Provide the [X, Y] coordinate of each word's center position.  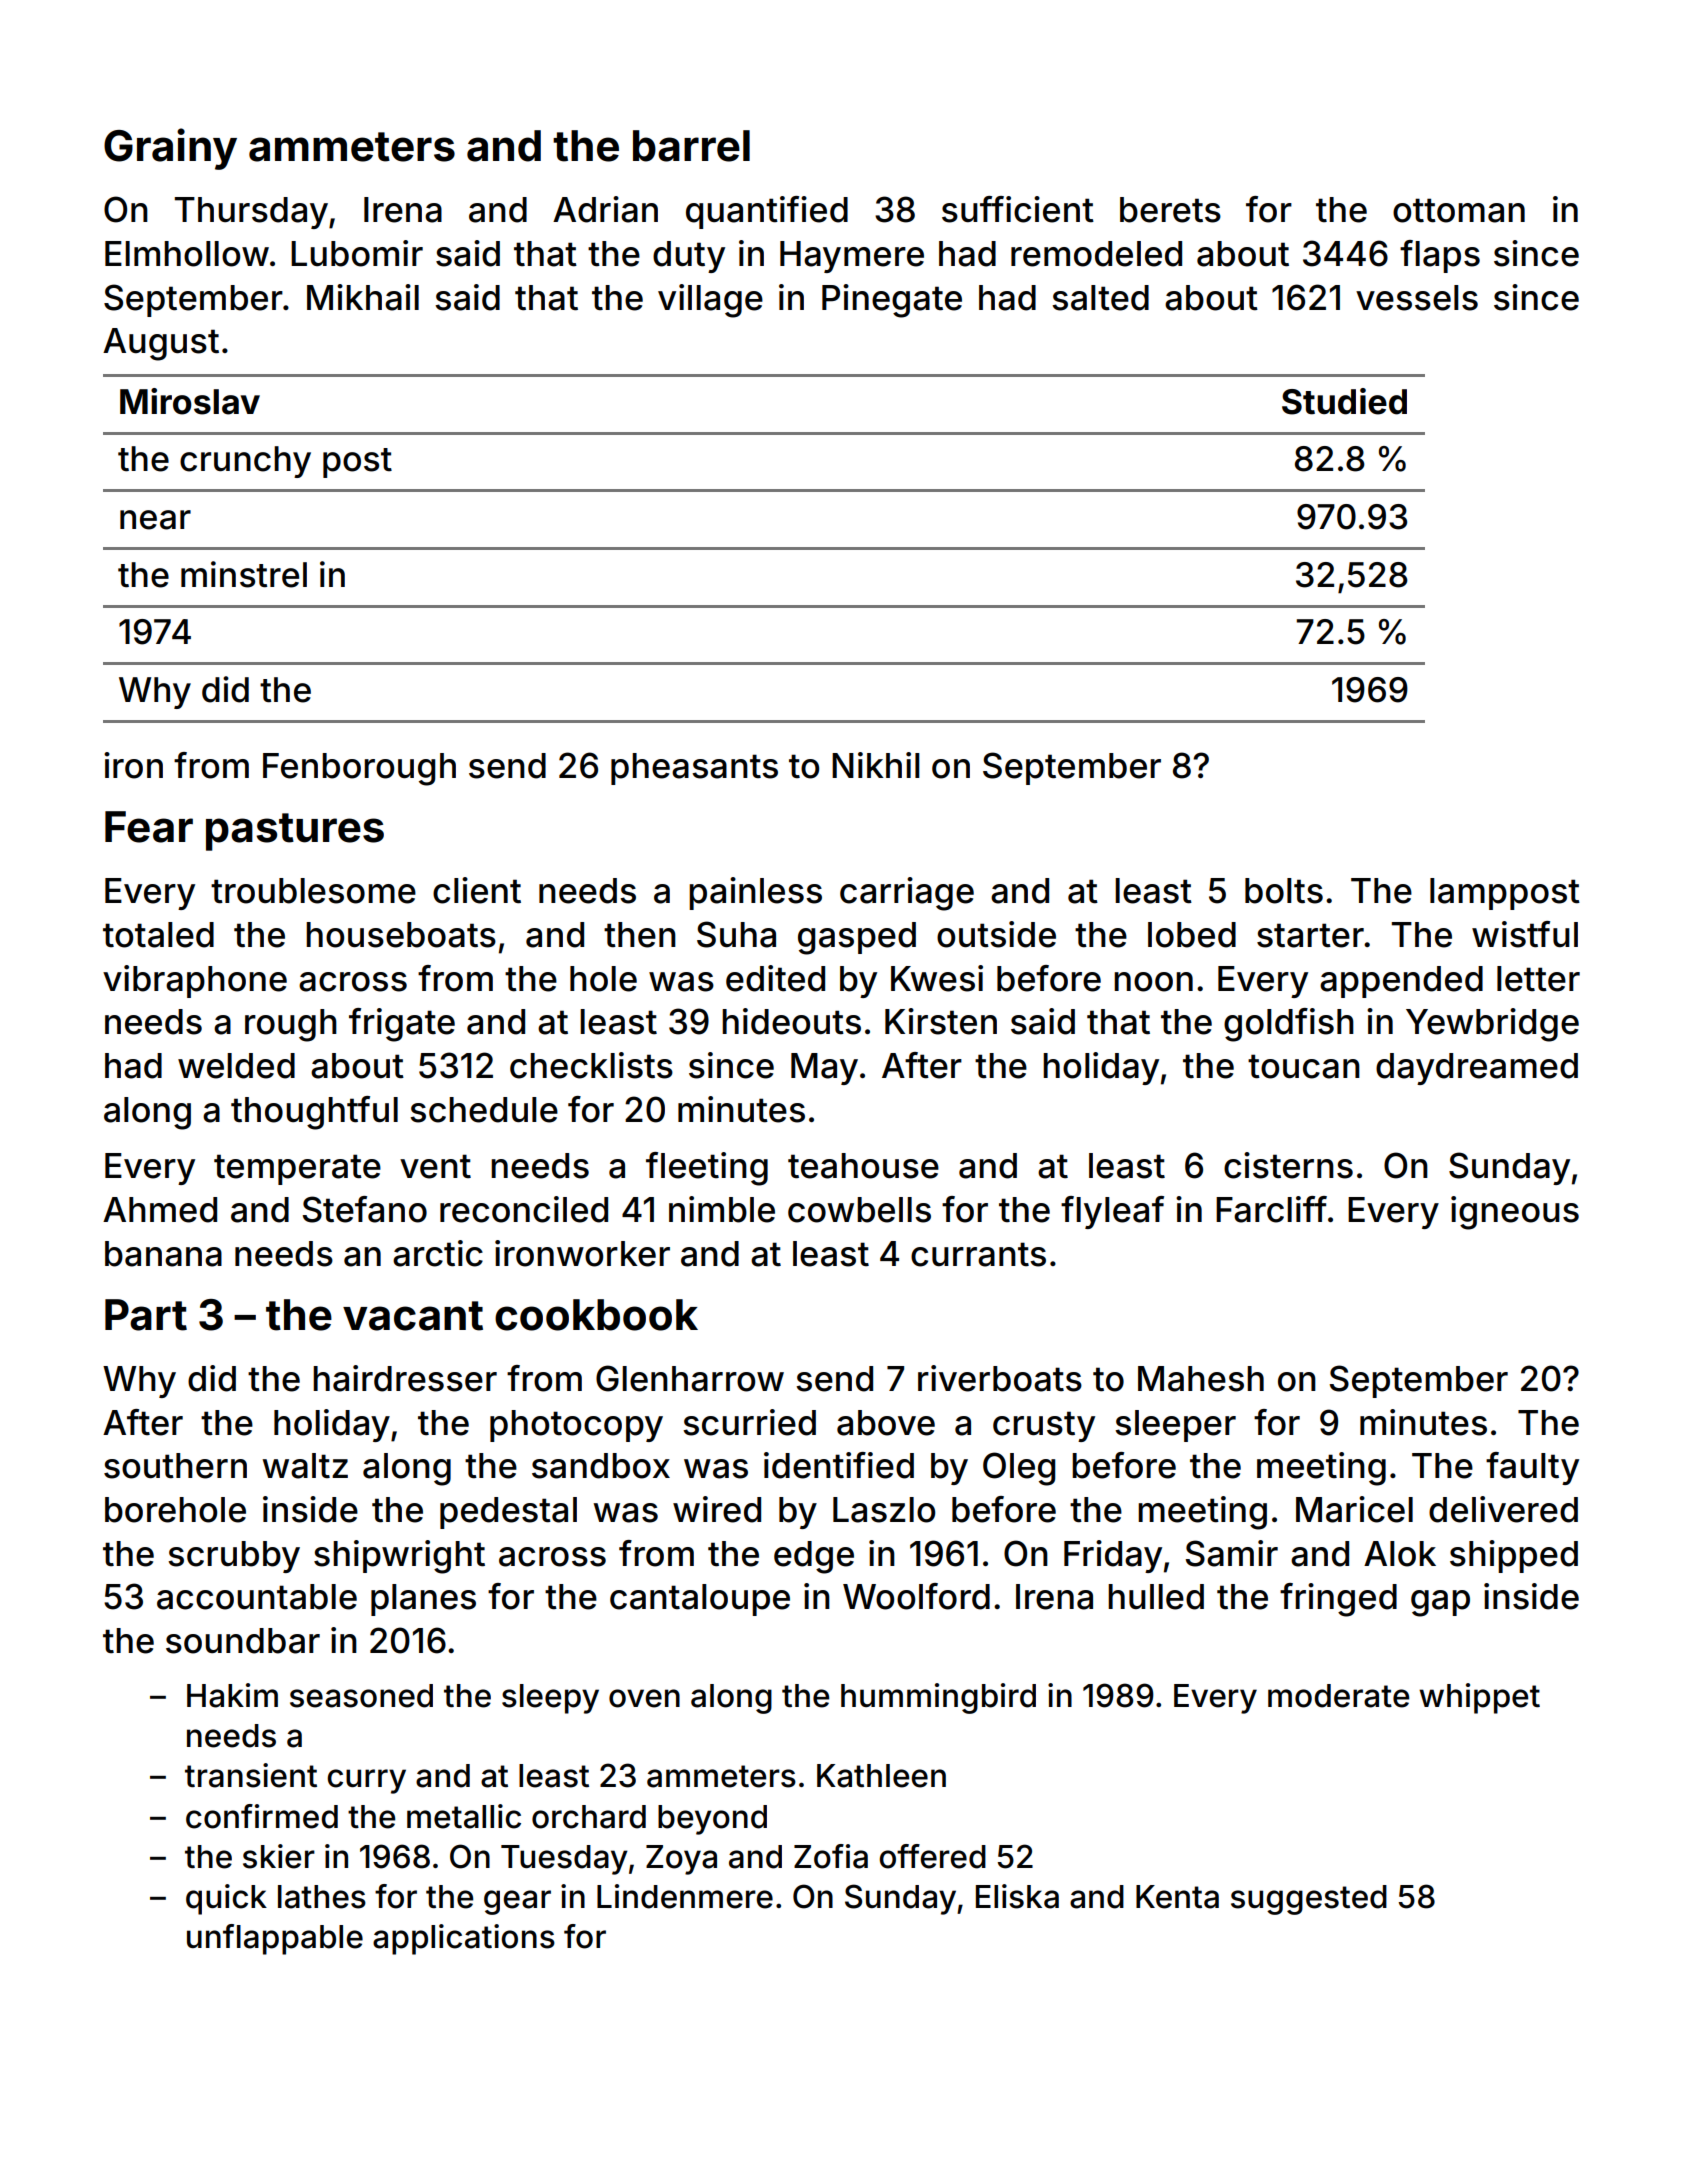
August [161, 344]
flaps [1440, 256]
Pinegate [892, 301]
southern [175, 1466]
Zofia [831, 1856]
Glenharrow [690, 1378]
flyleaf [1112, 1212]
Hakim [232, 1695]
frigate [402, 1025]
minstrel [244, 574]
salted [1100, 298]
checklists [591, 1065]
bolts [1284, 891]
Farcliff [1271, 1209]
